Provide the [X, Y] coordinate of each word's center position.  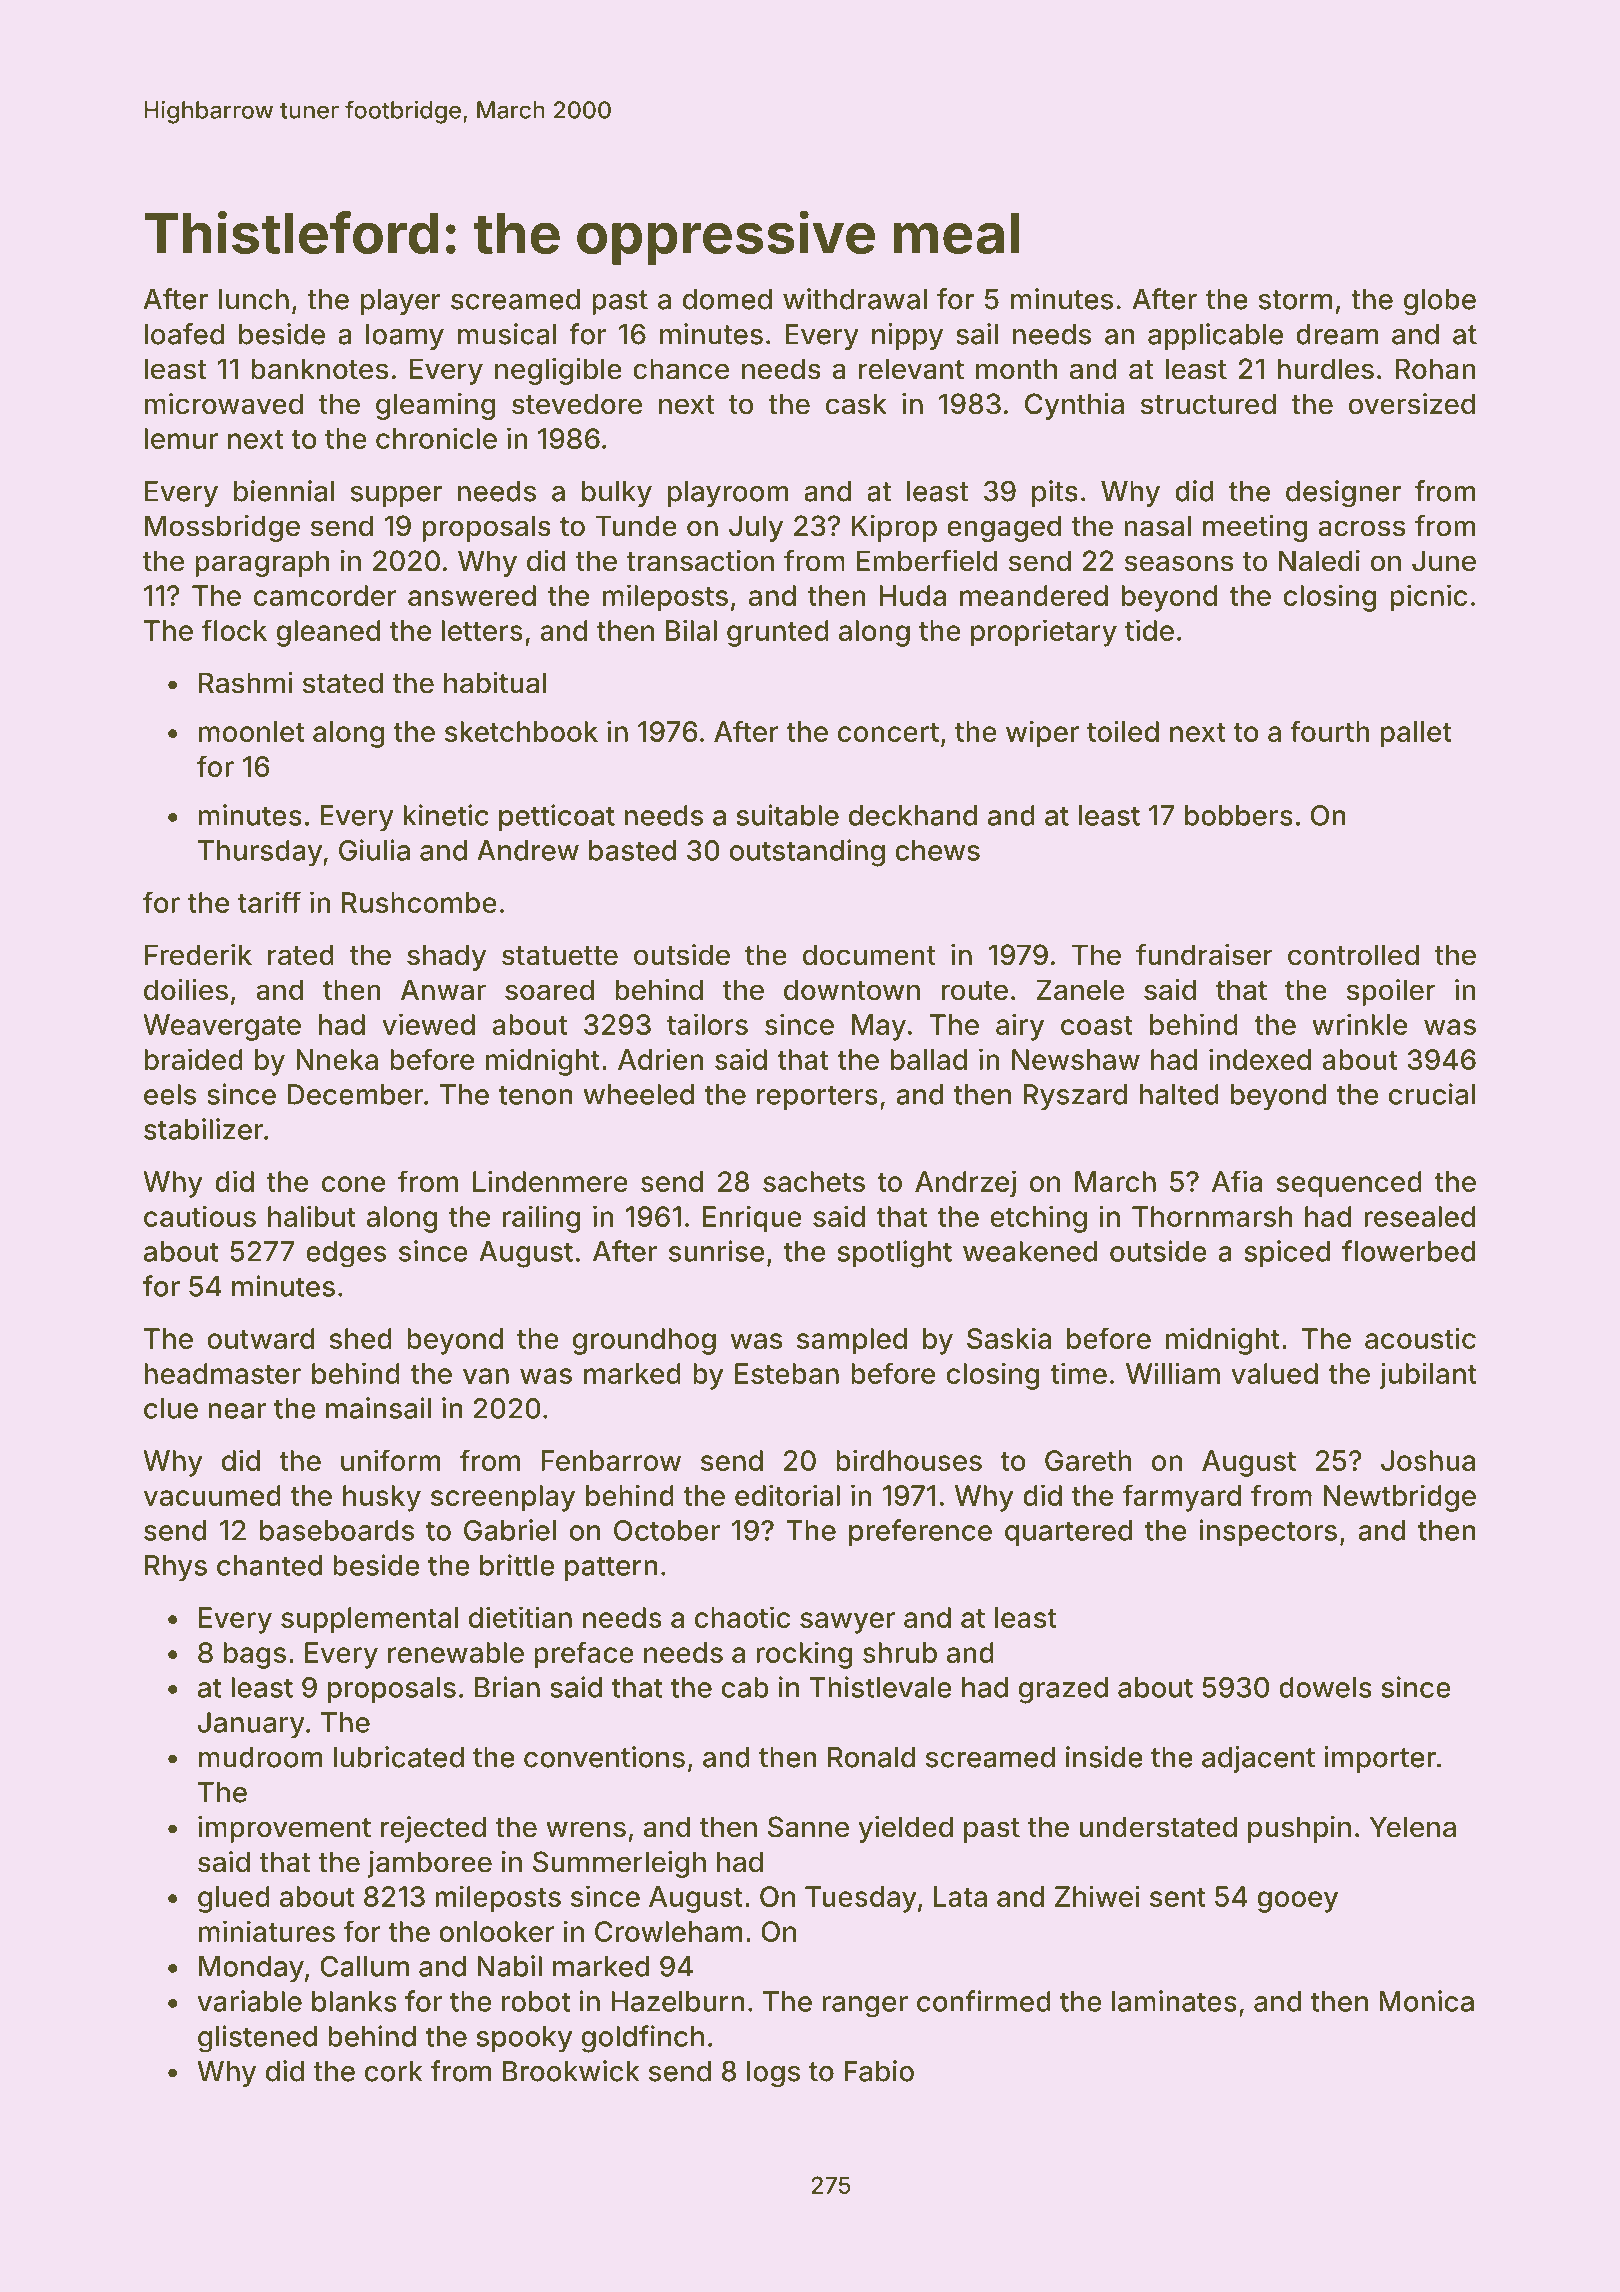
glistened [257, 2039]
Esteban [787, 1373]
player [401, 302]
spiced [1287, 1253]
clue [171, 1408]
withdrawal [855, 299]
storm [1295, 300]
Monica [1426, 2001]
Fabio [879, 2071]
